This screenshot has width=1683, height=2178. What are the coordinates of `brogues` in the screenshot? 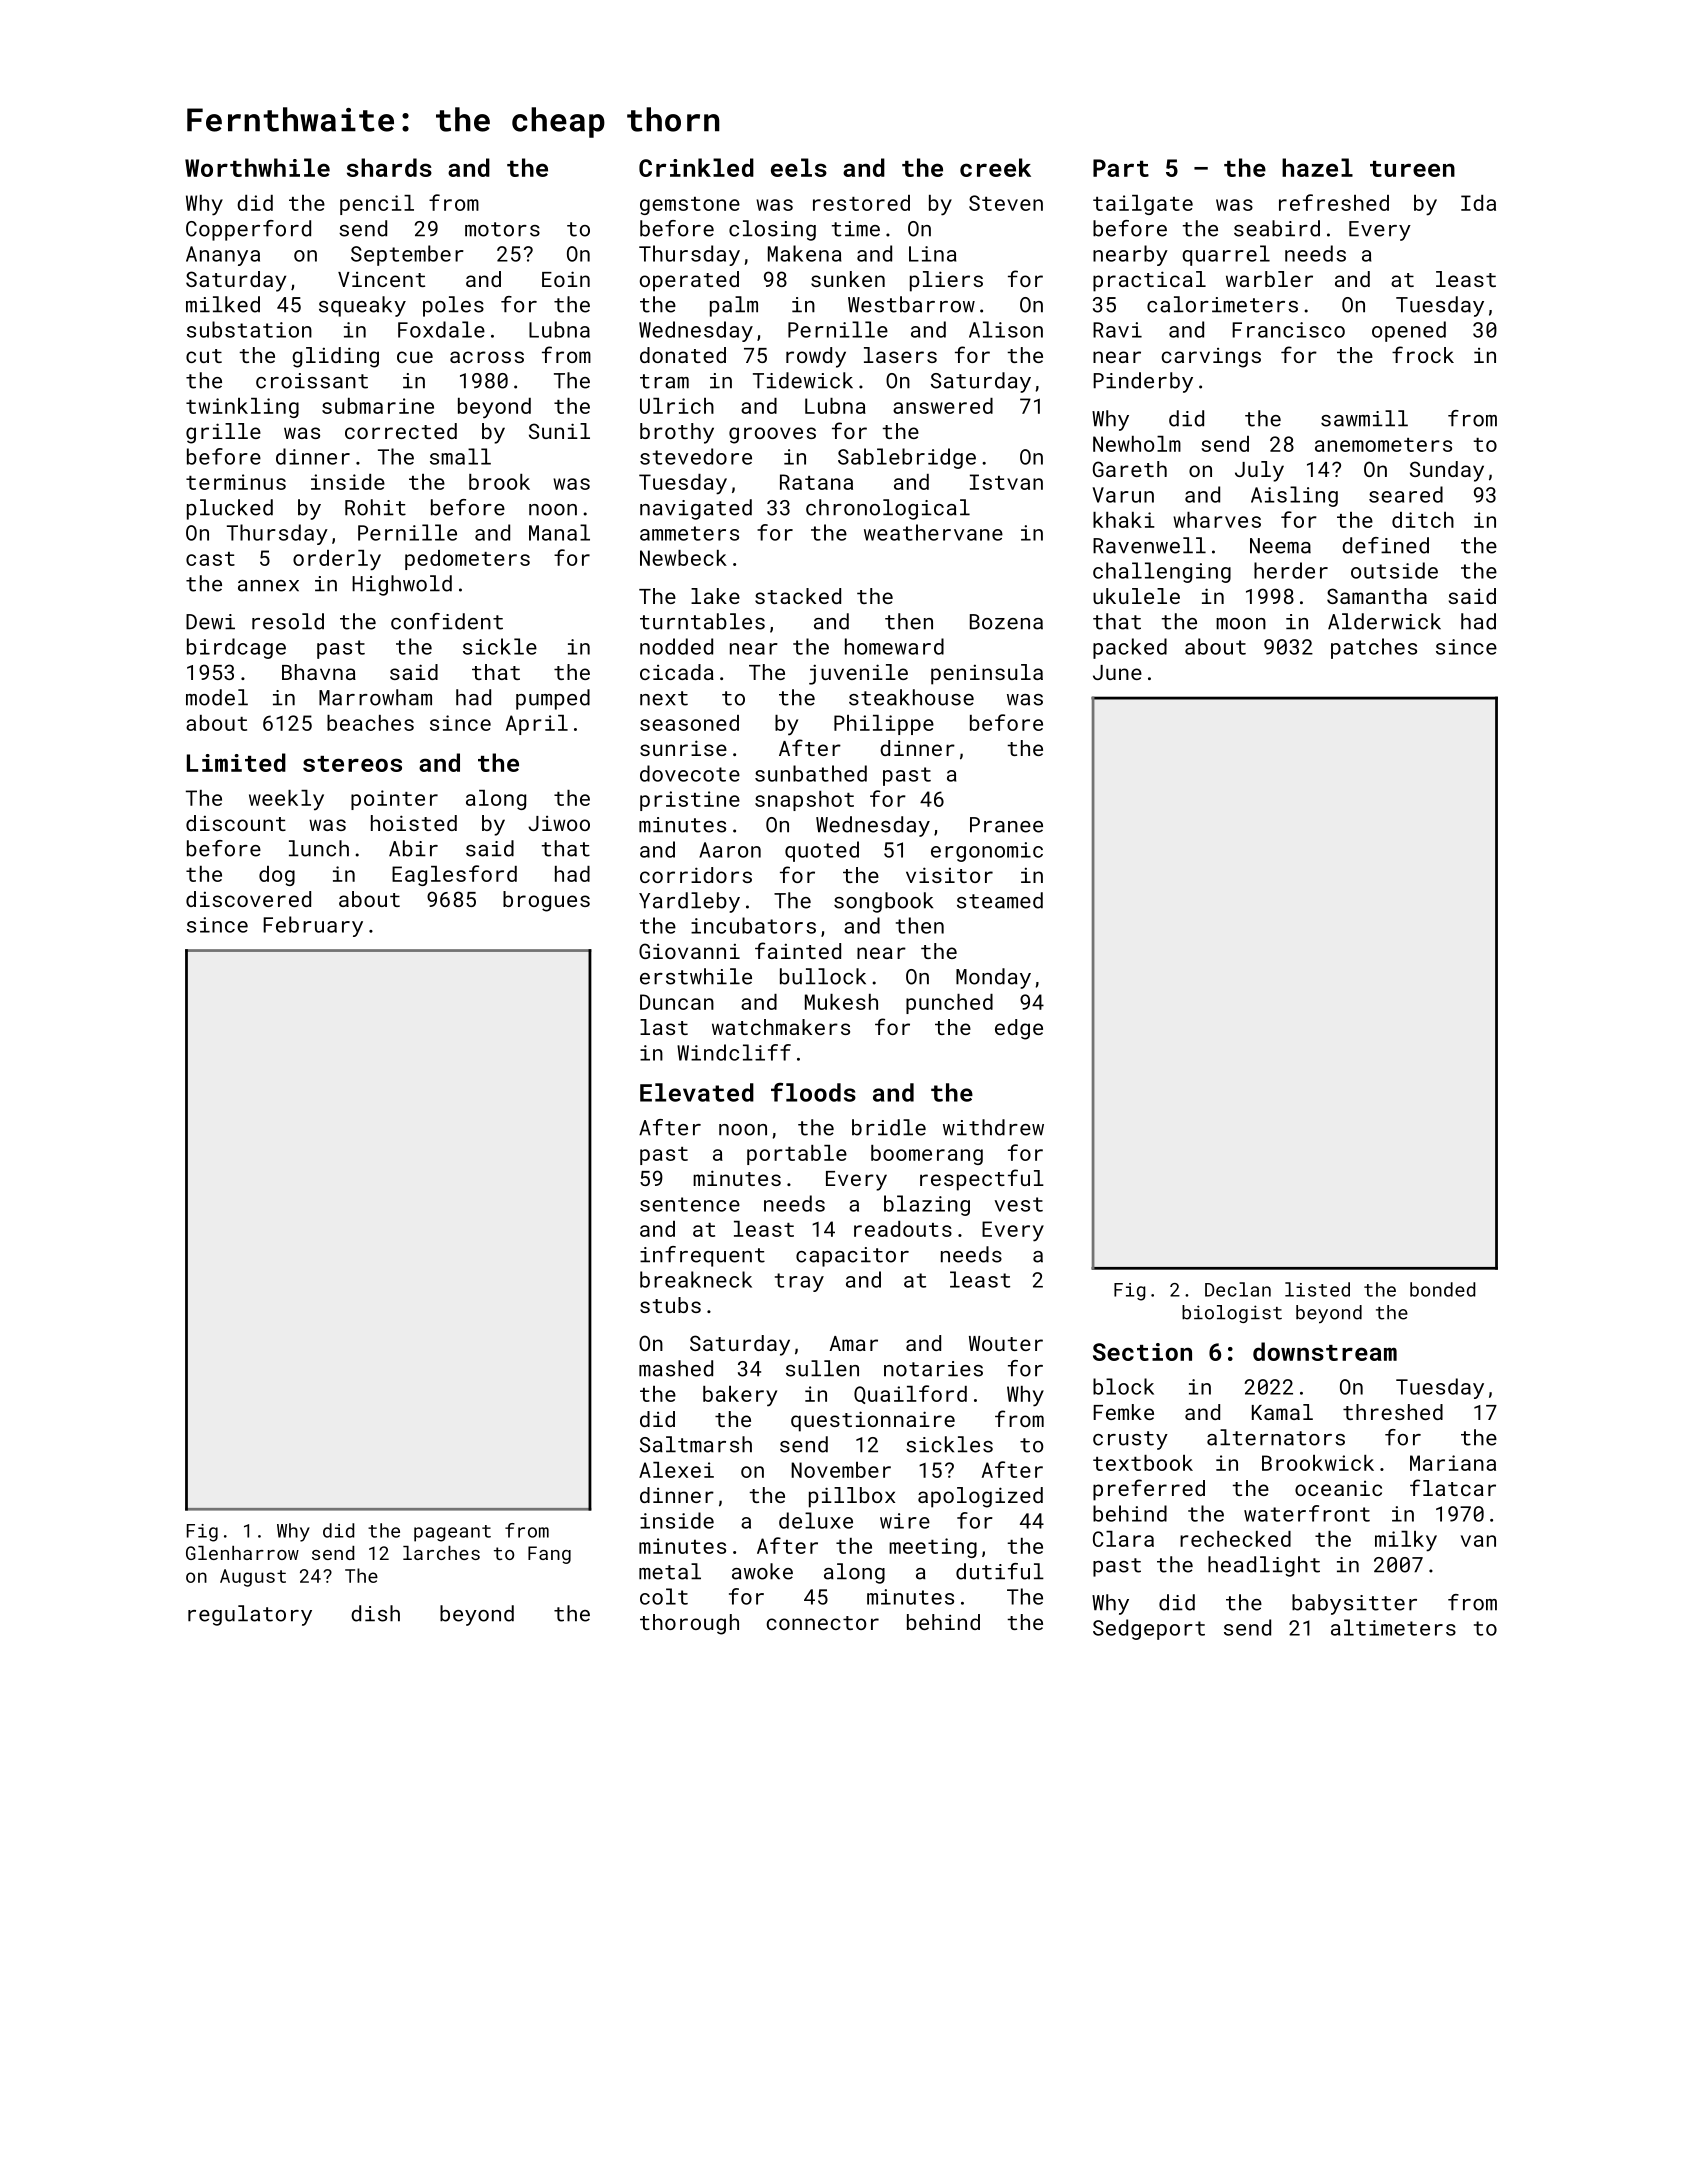 It's located at (546, 901).
